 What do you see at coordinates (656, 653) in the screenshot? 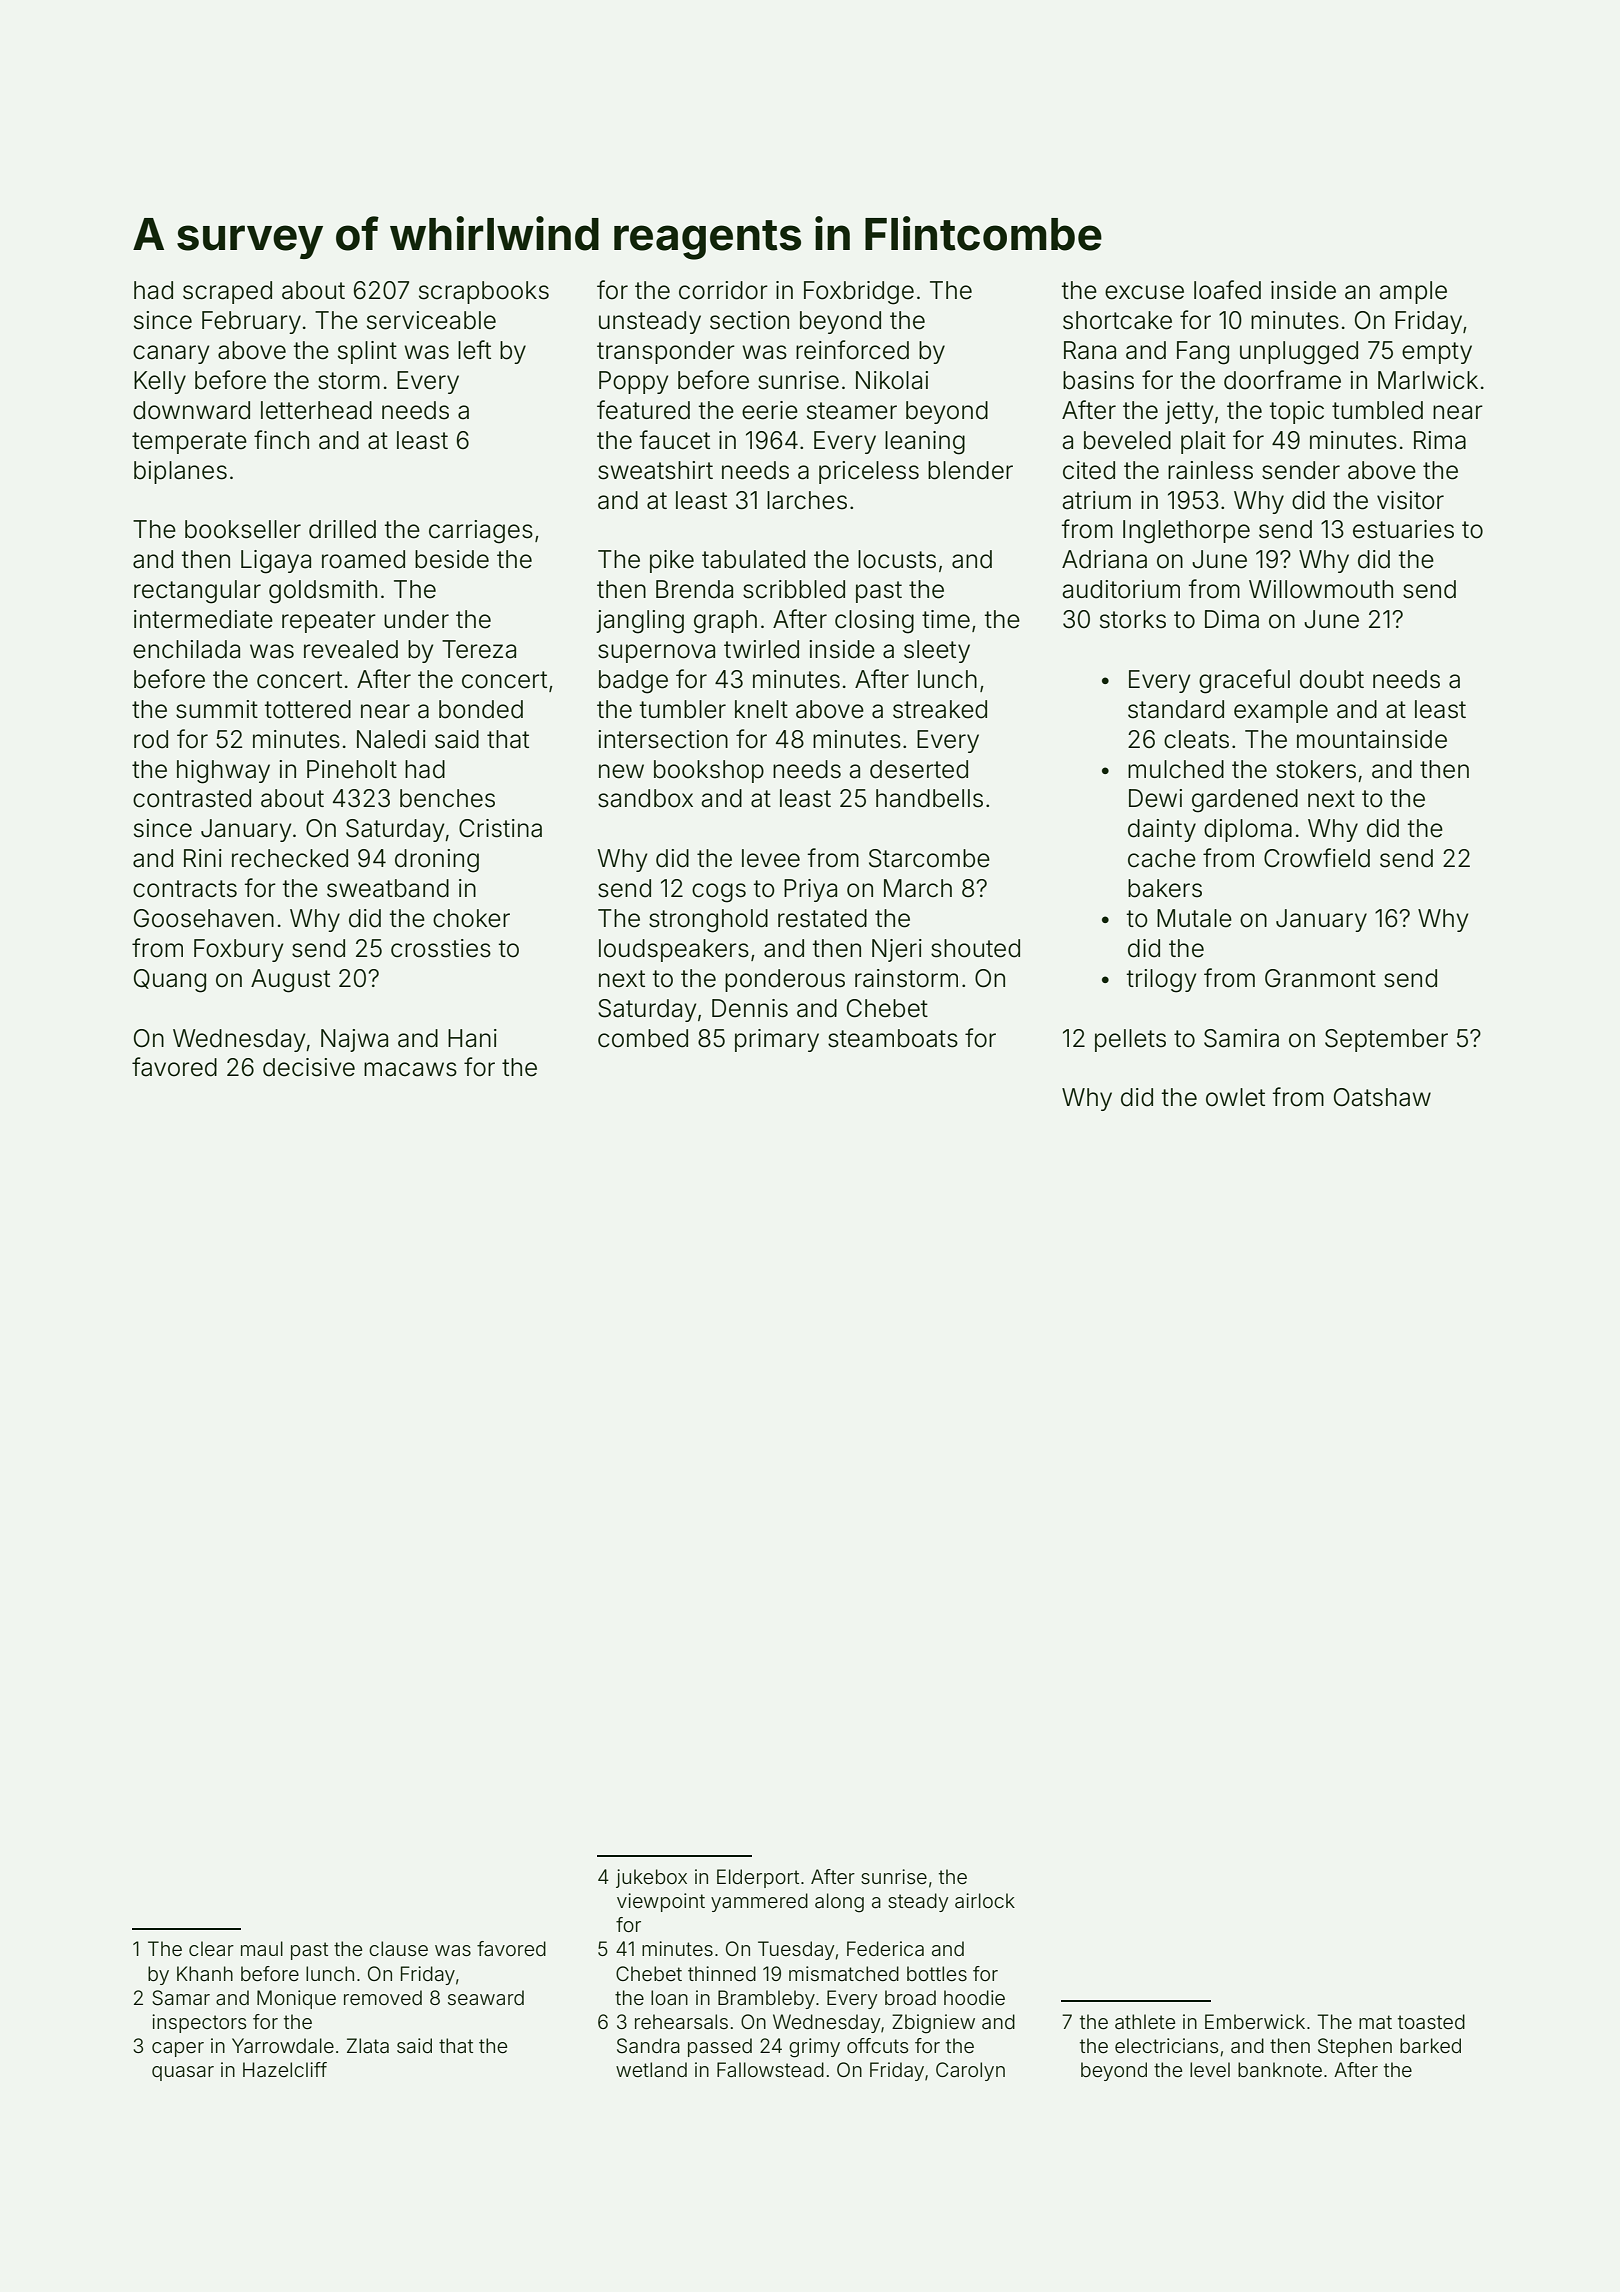
I see `supernova` at bounding box center [656, 653].
